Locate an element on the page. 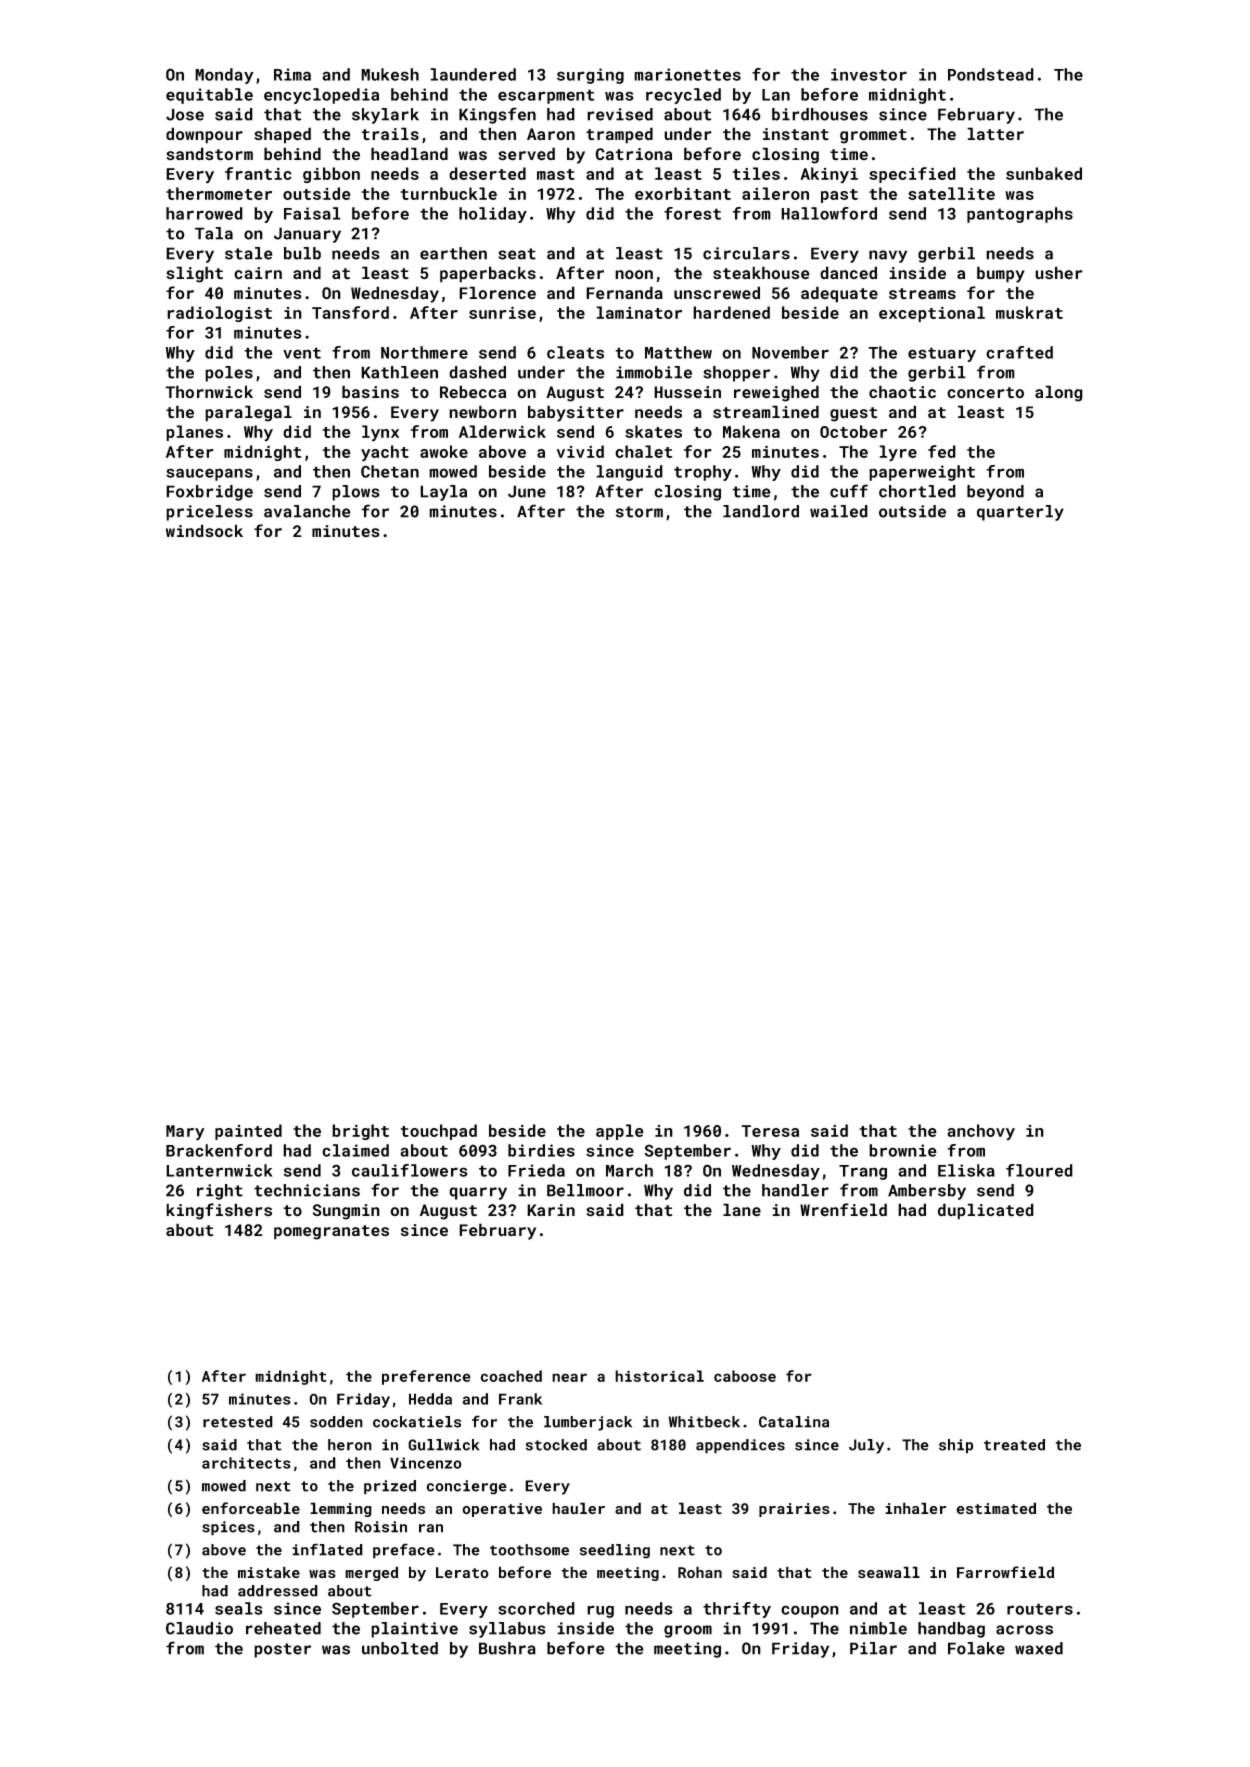 The image size is (1250, 1767). Brackenford is located at coordinates (219, 1150).
